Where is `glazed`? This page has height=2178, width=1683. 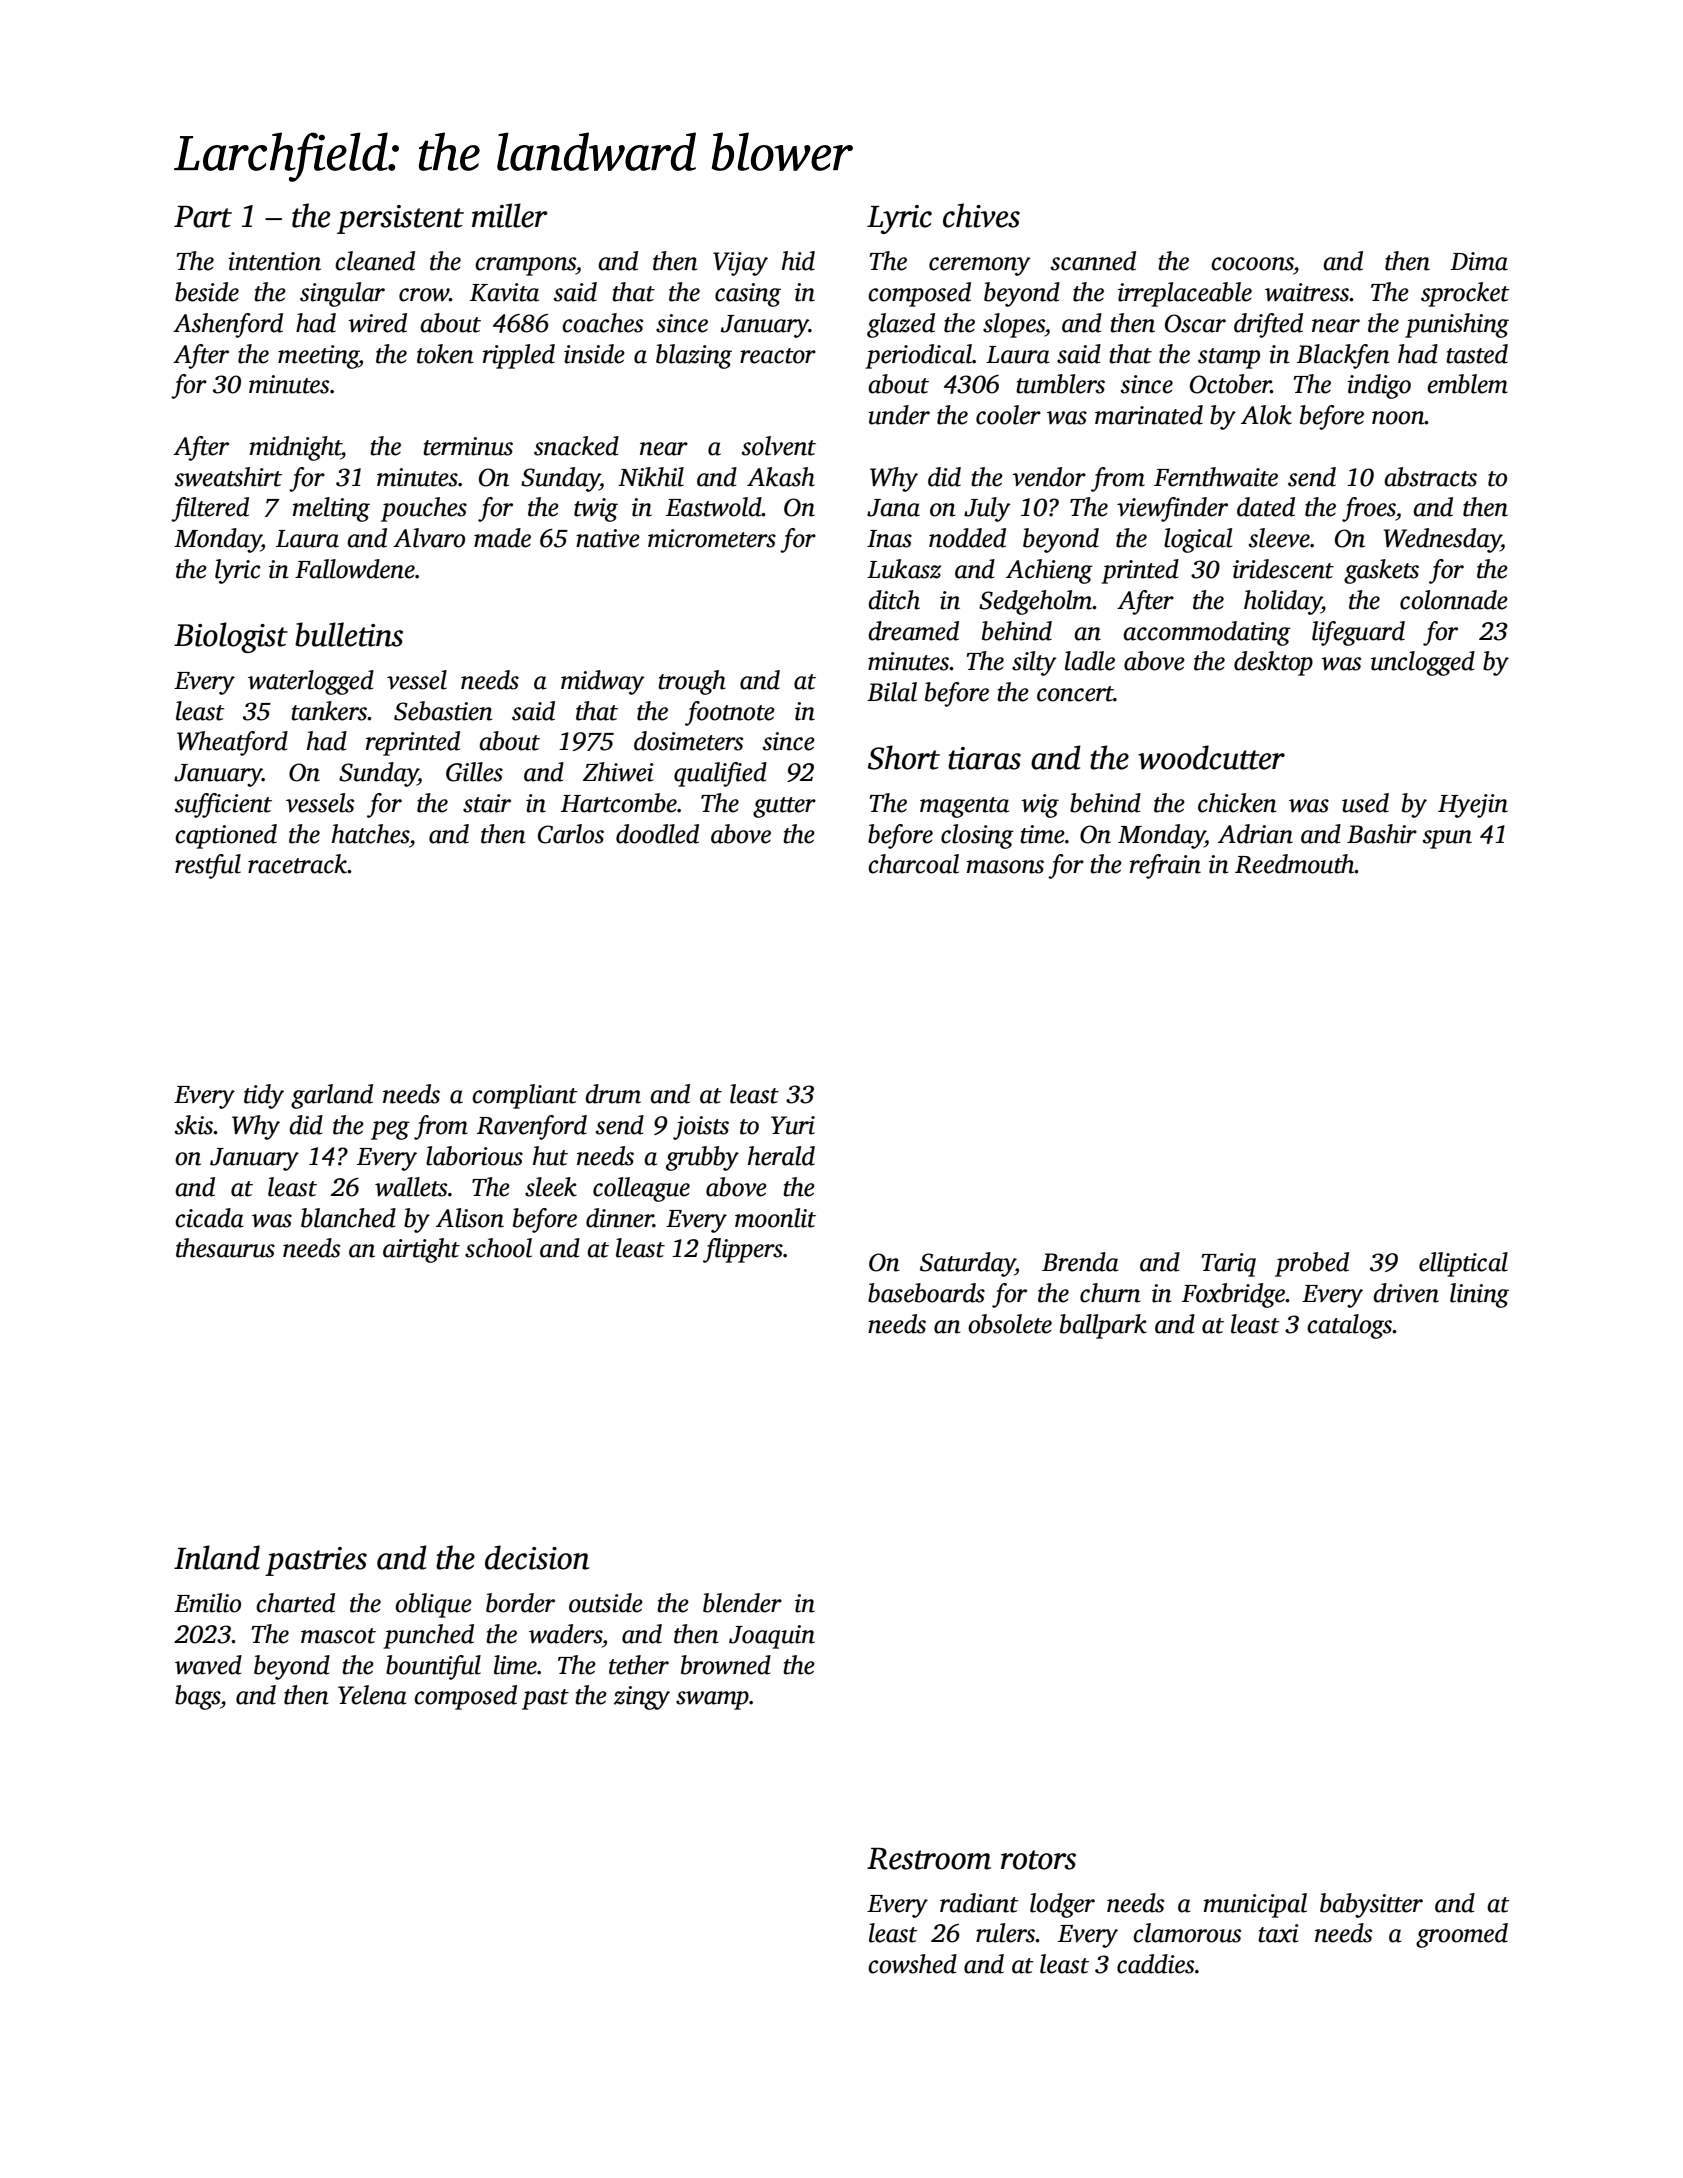 glazed is located at coordinates (901, 325).
